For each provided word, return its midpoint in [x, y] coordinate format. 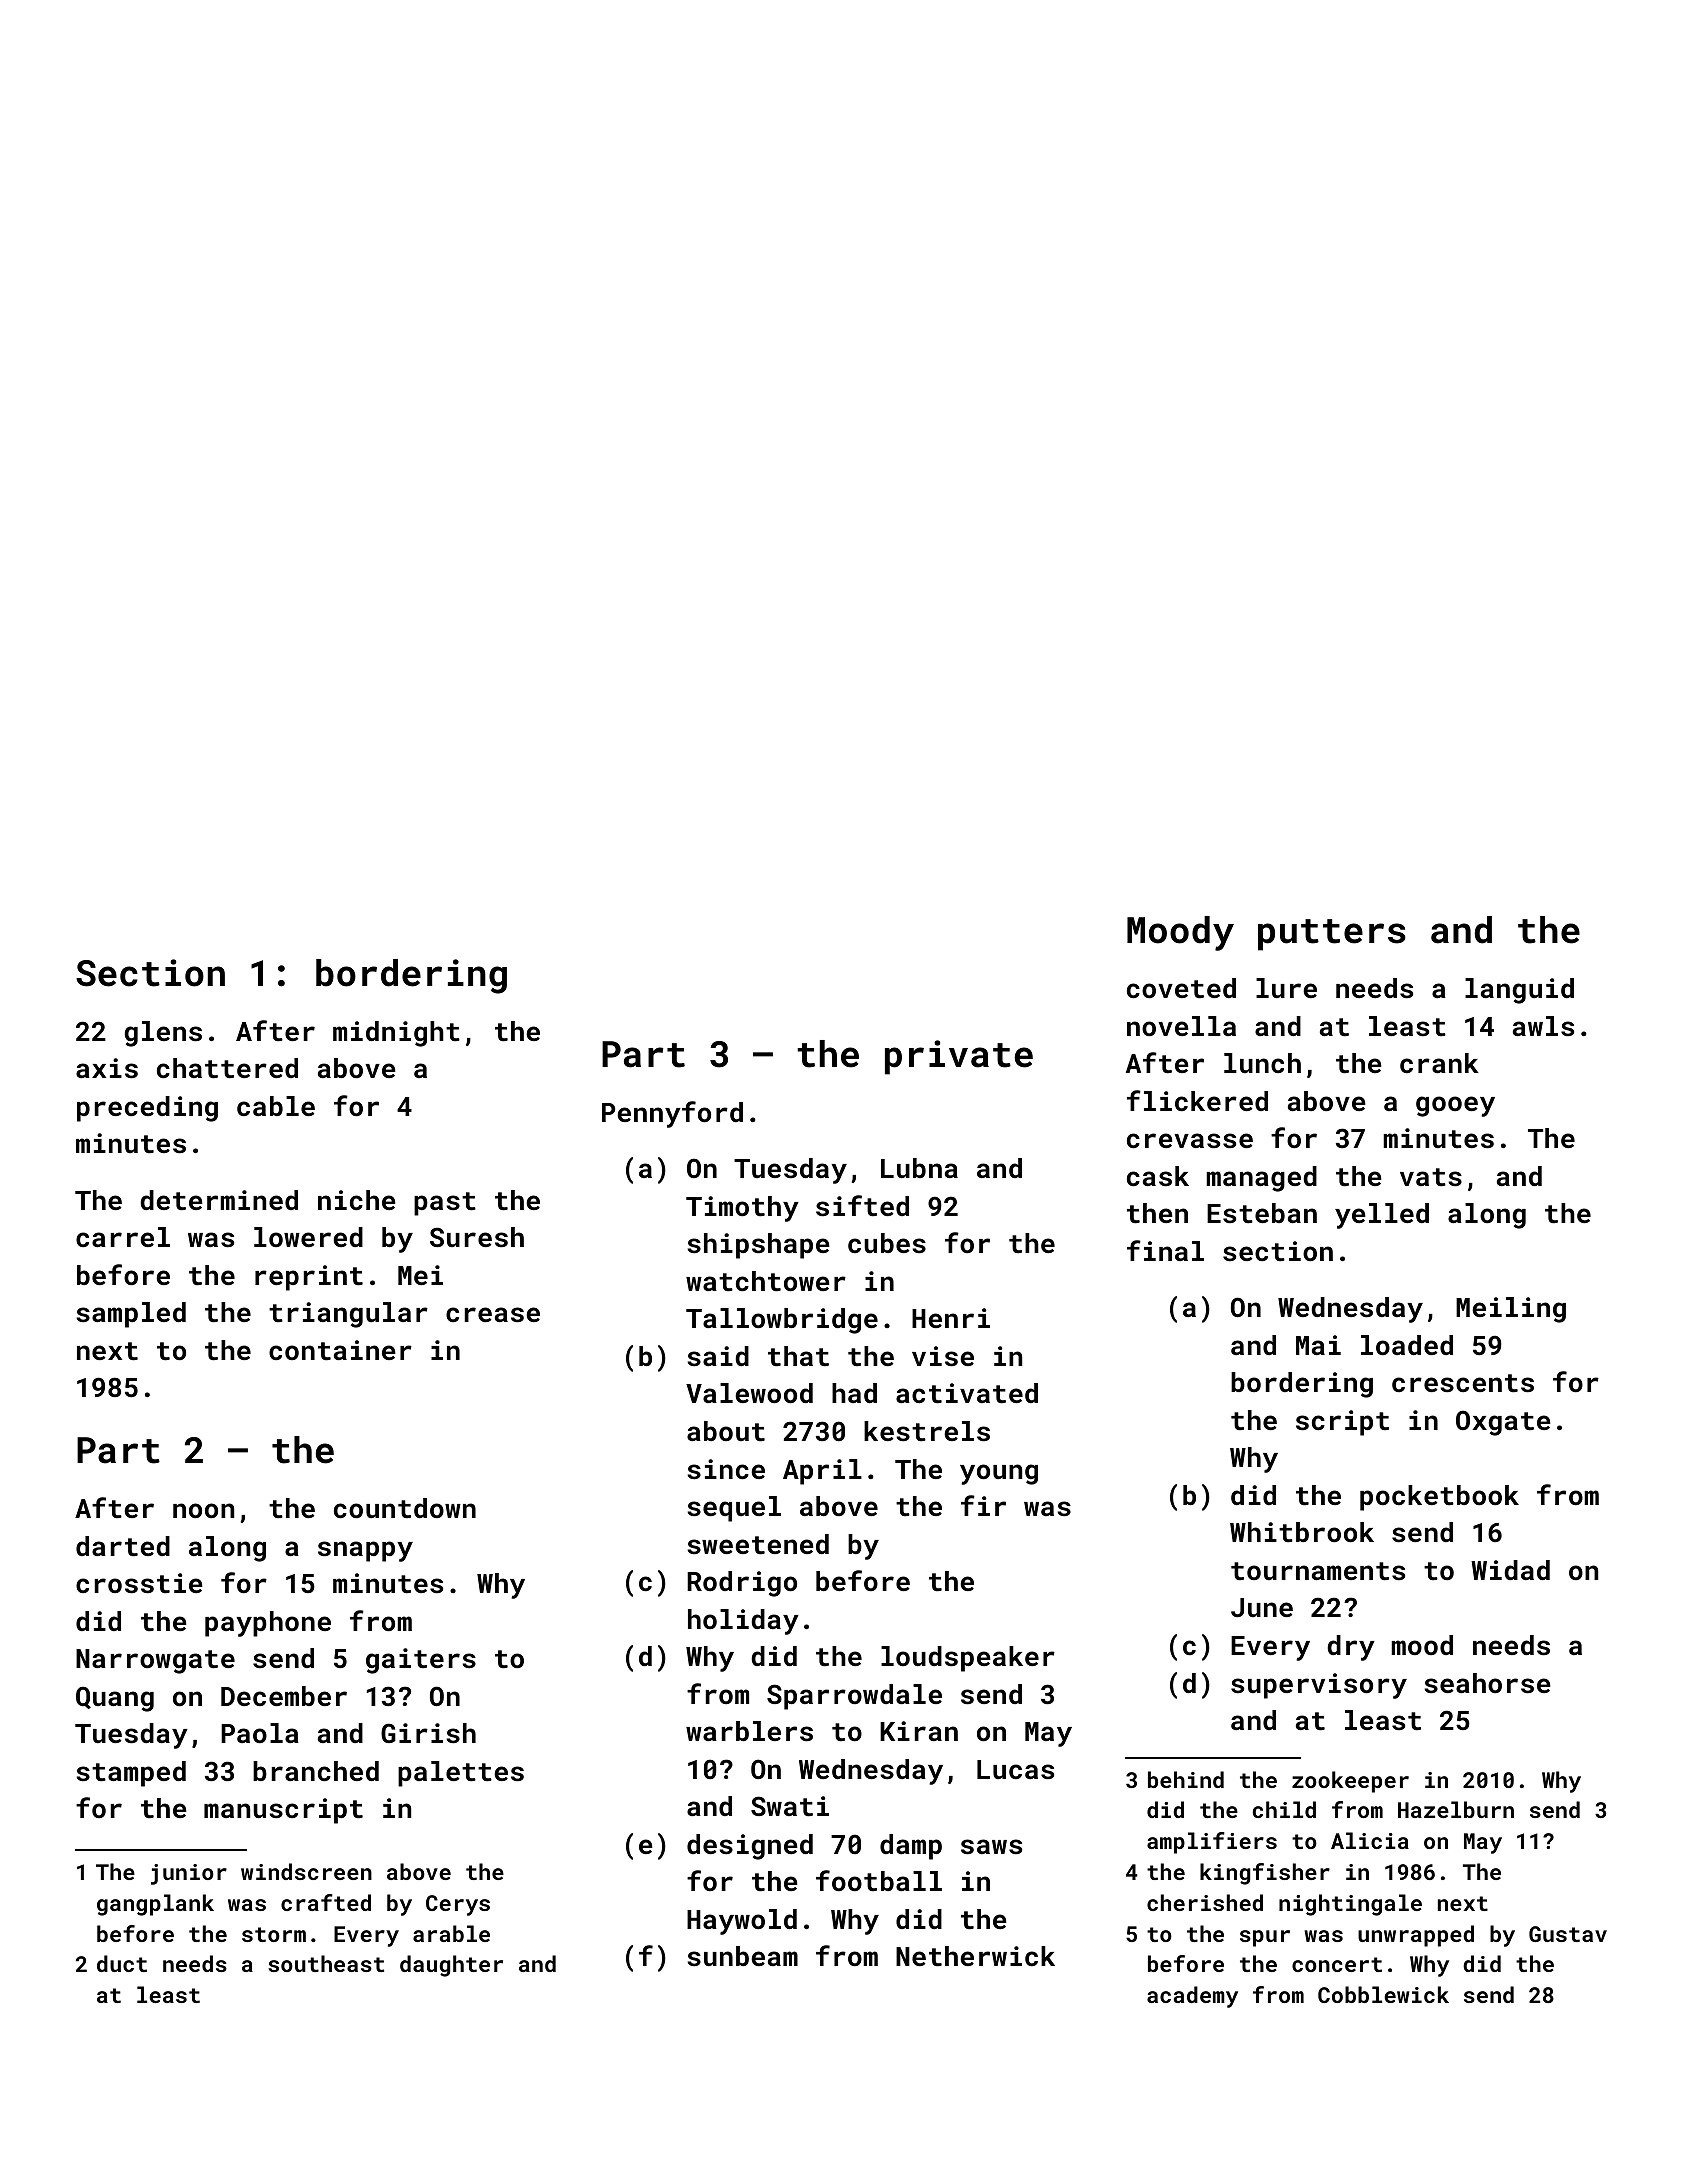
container [340, 1350]
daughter [451, 1966]
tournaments [1318, 1571]
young [999, 1474]
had [854, 1393]
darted [123, 1546]
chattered [227, 1068]
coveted [1181, 988]
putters [1332, 935]
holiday [743, 1622]
